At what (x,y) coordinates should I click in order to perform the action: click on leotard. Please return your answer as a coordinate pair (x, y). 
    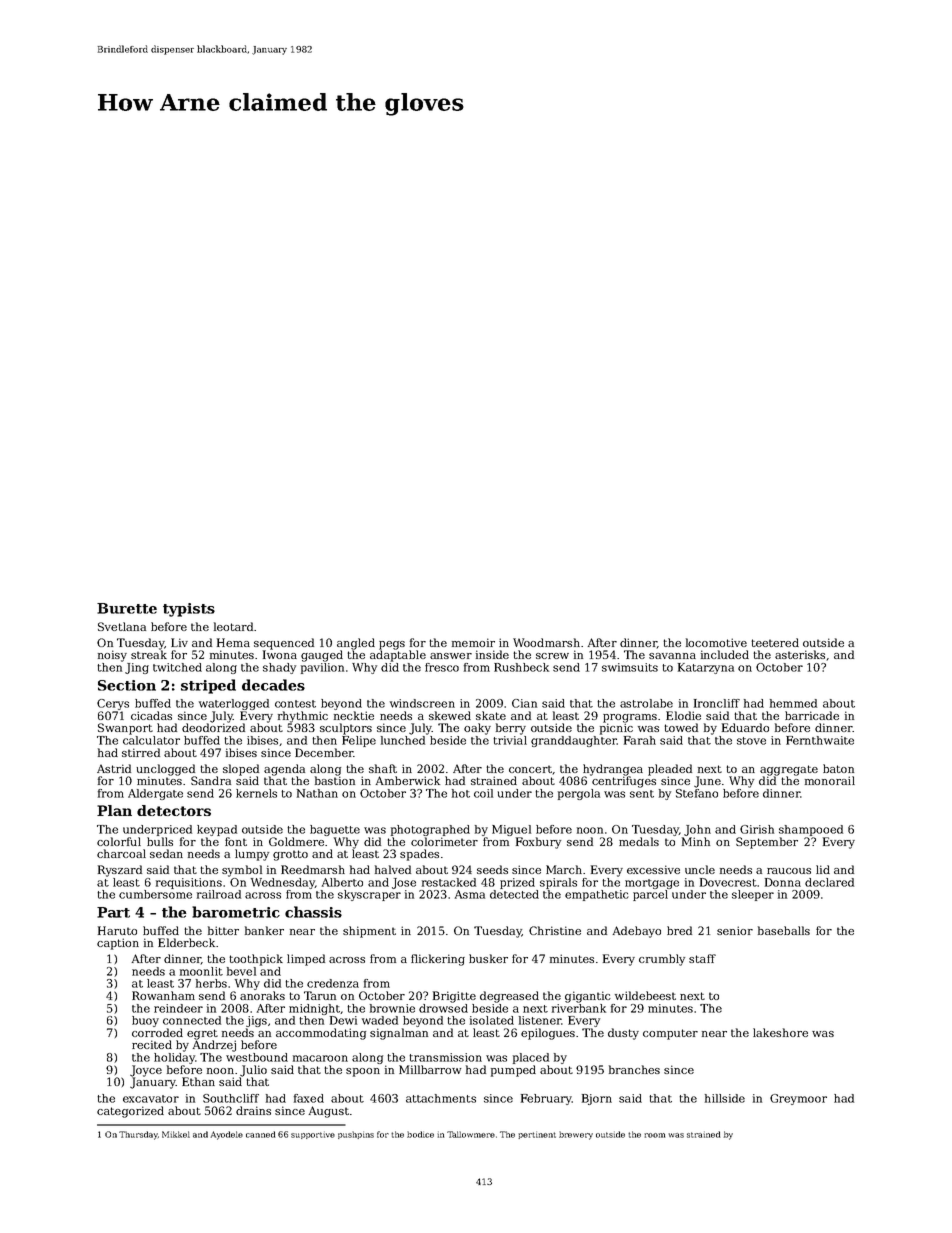
    Looking at the image, I should click on (233, 626).
